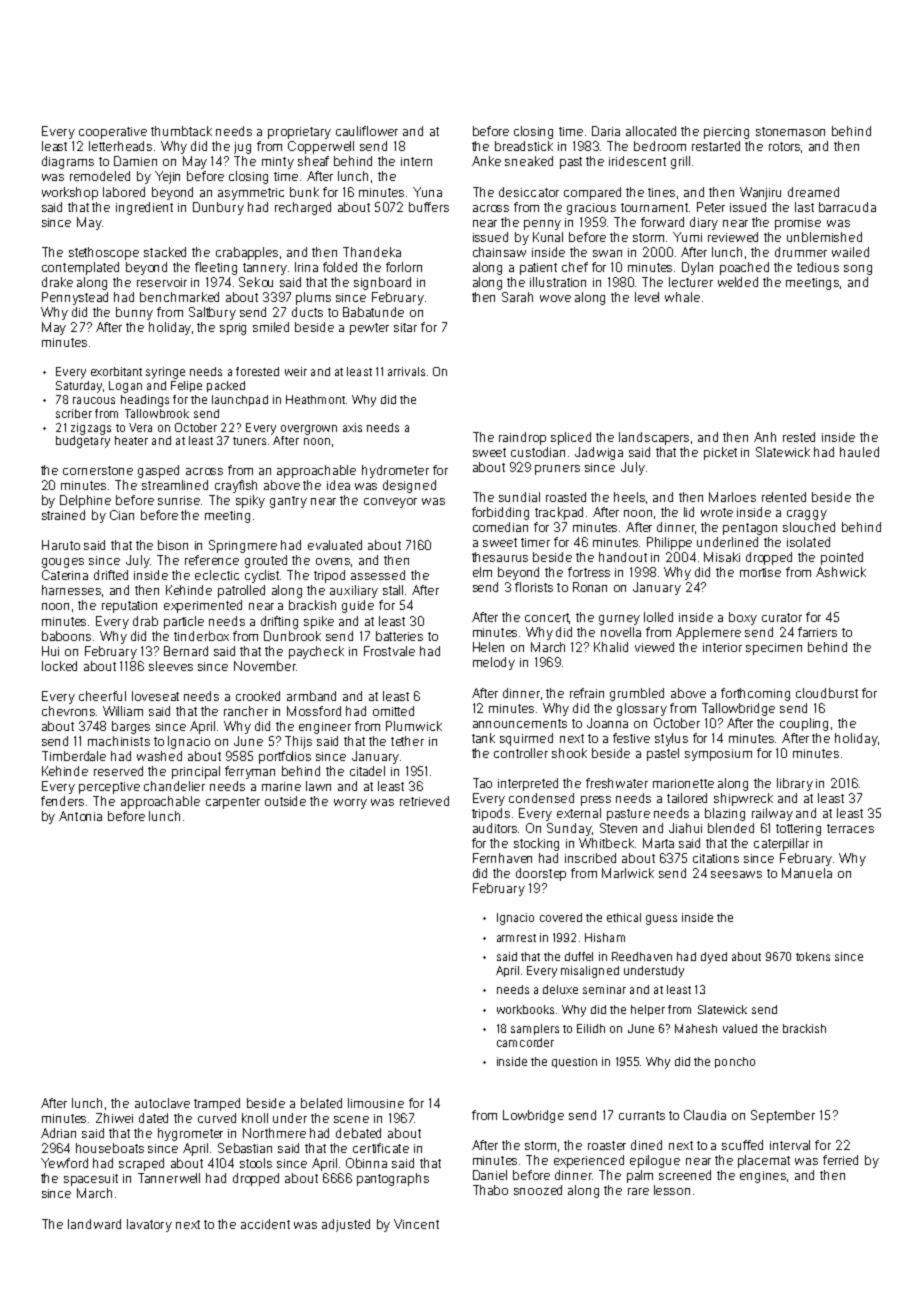 Image resolution: width=924 pixels, height=1308 pixels. Describe the element at coordinates (590, 858) in the image. I see `inscribed` at that location.
